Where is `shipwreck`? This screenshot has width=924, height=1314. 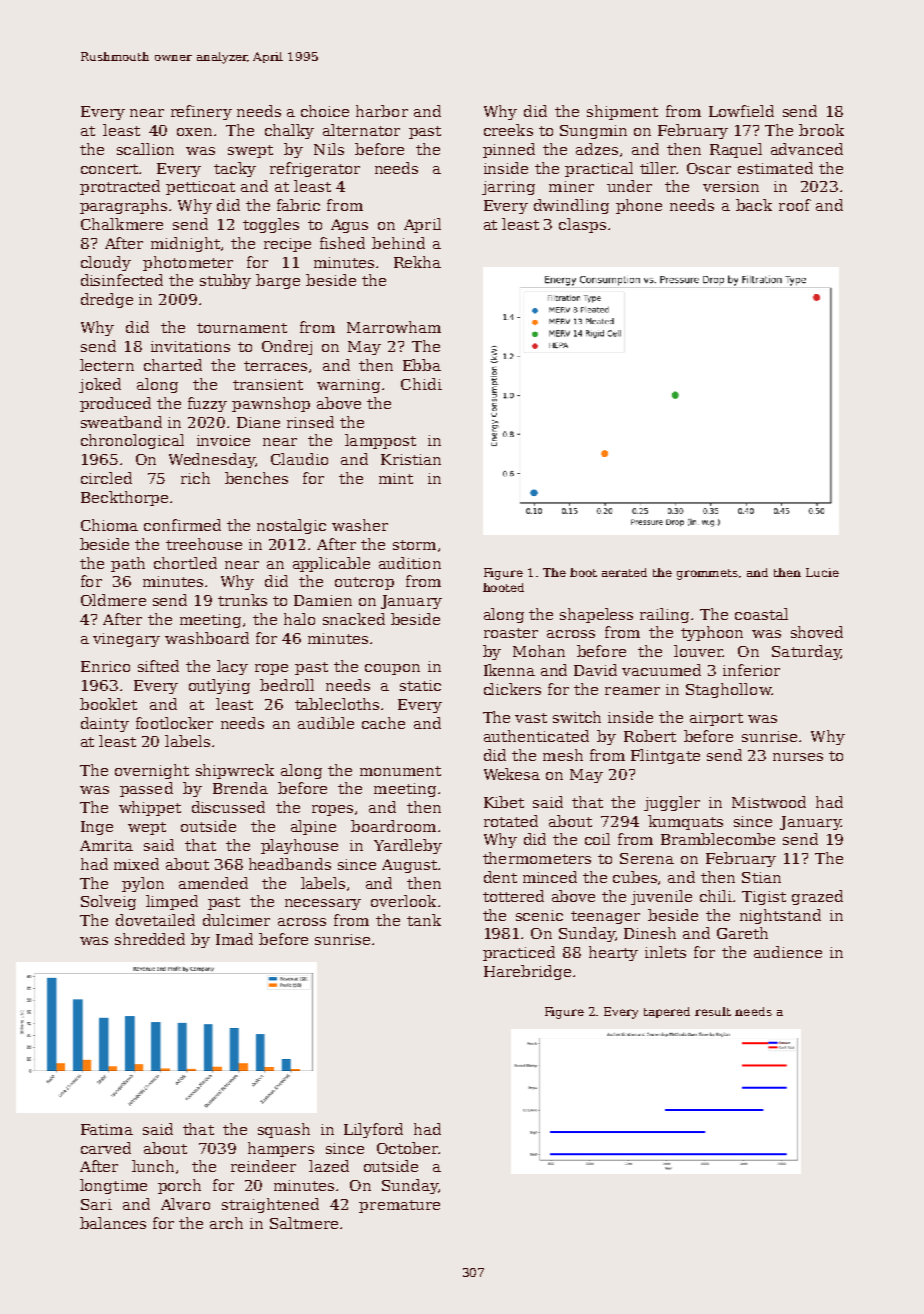 shipwreck is located at coordinates (235, 771).
